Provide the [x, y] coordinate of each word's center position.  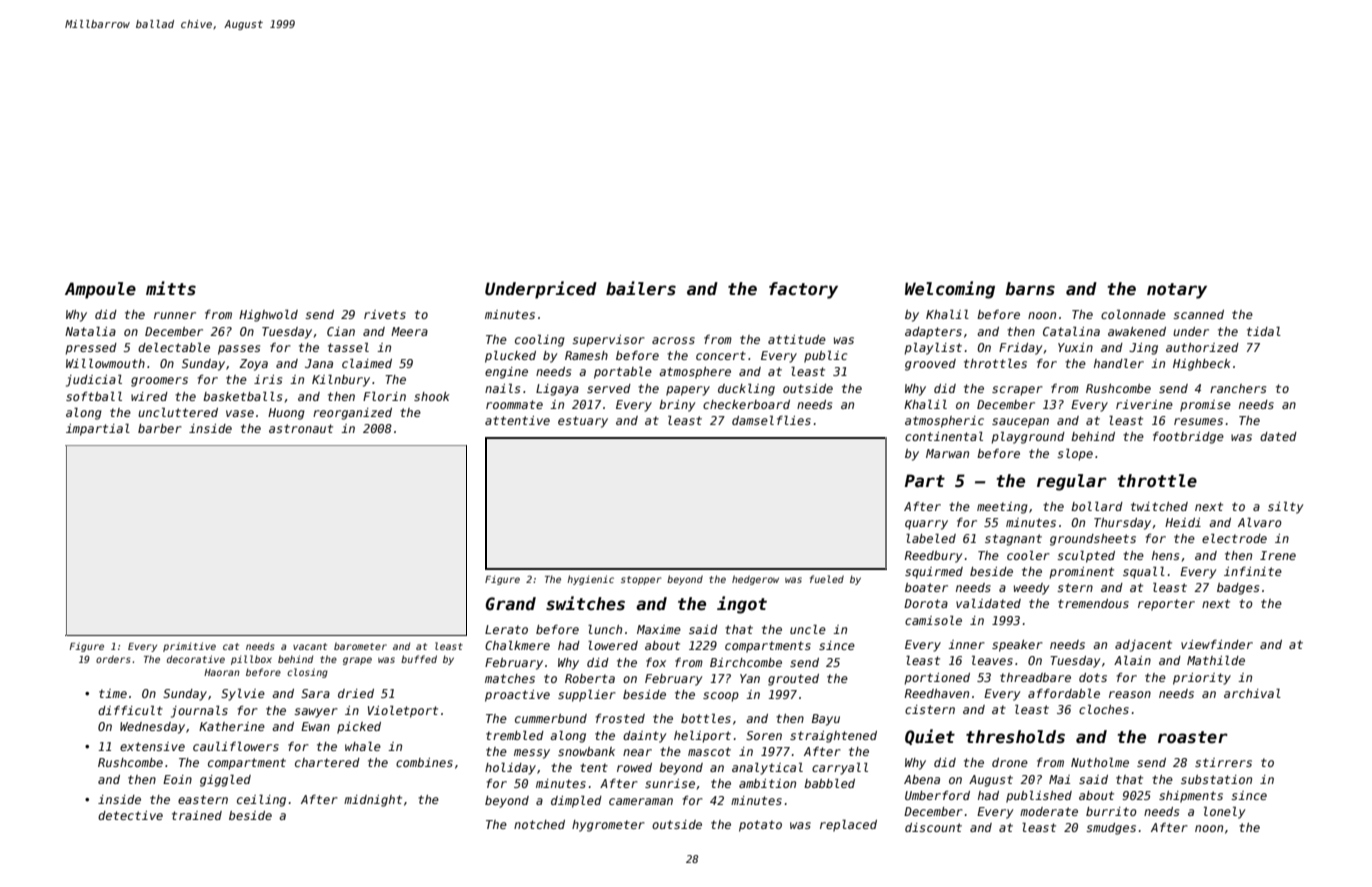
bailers [641, 288]
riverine [1144, 404]
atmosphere [695, 373]
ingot [742, 605]
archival [1252, 693]
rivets [385, 314]
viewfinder [1217, 644]
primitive [189, 647]
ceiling [261, 801]
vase [240, 413]
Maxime [659, 629]
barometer [360, 646]
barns [1030, 289]
